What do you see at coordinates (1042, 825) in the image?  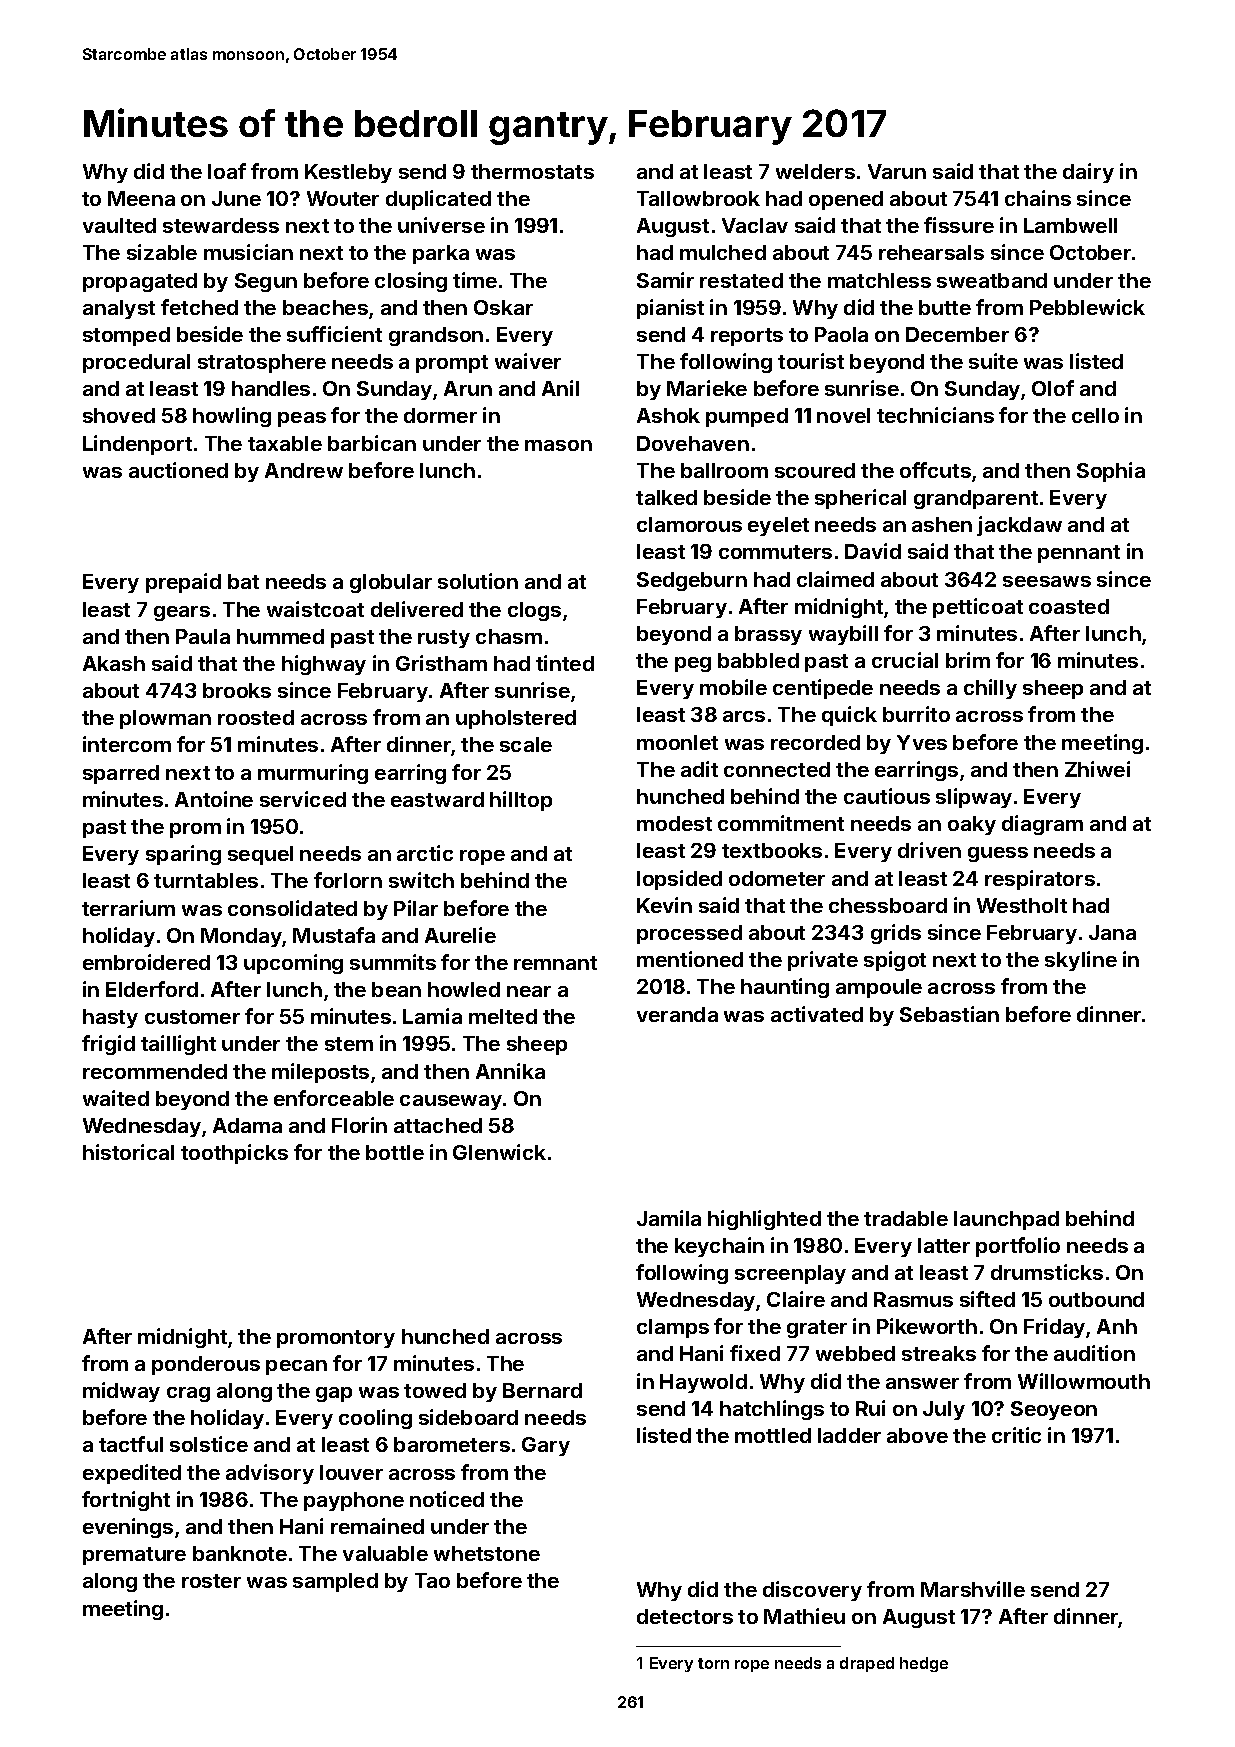 I see `diagram` at bounding box center [1042, 825].
